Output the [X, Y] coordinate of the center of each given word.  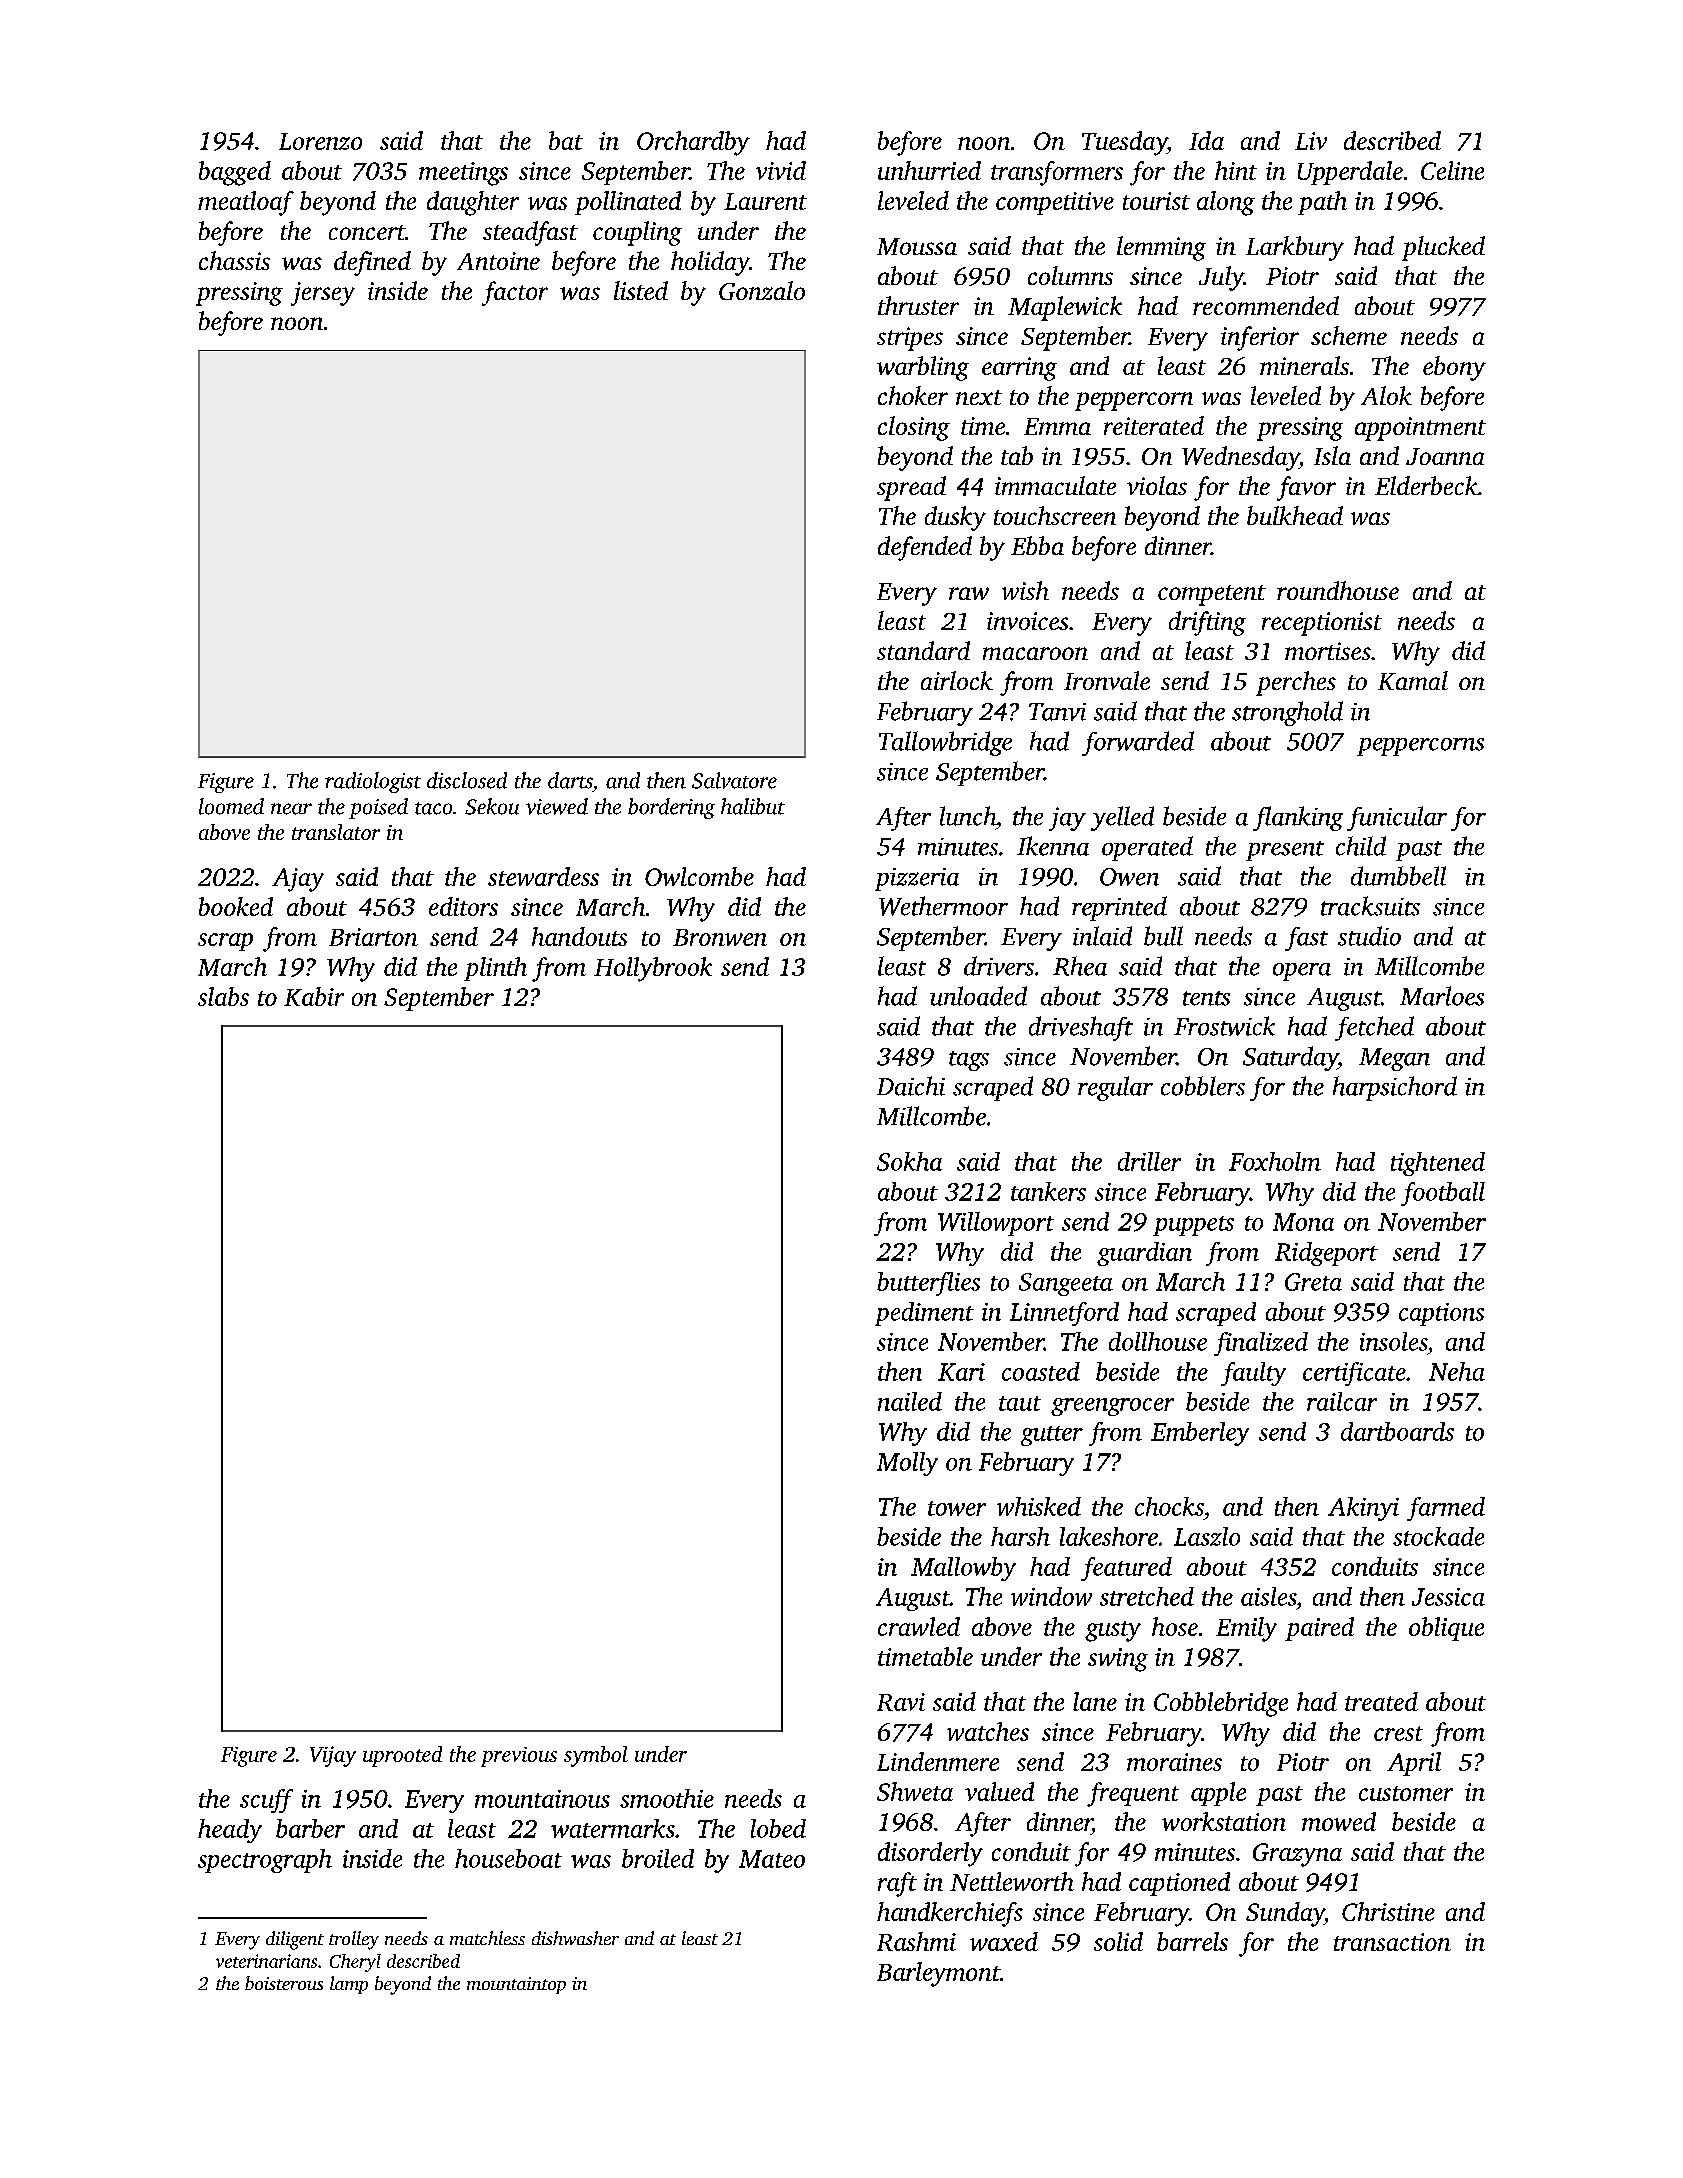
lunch [968, 816]
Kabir [314, 996]
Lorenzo [320, 141]
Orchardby [693, 143]
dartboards [1397, 1431]
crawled [919, 1626]
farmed [1446, 1509]
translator [336, 832]
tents [1206, 998]
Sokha [909, 1161]
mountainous [542, 1799]
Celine [1452, 170]
